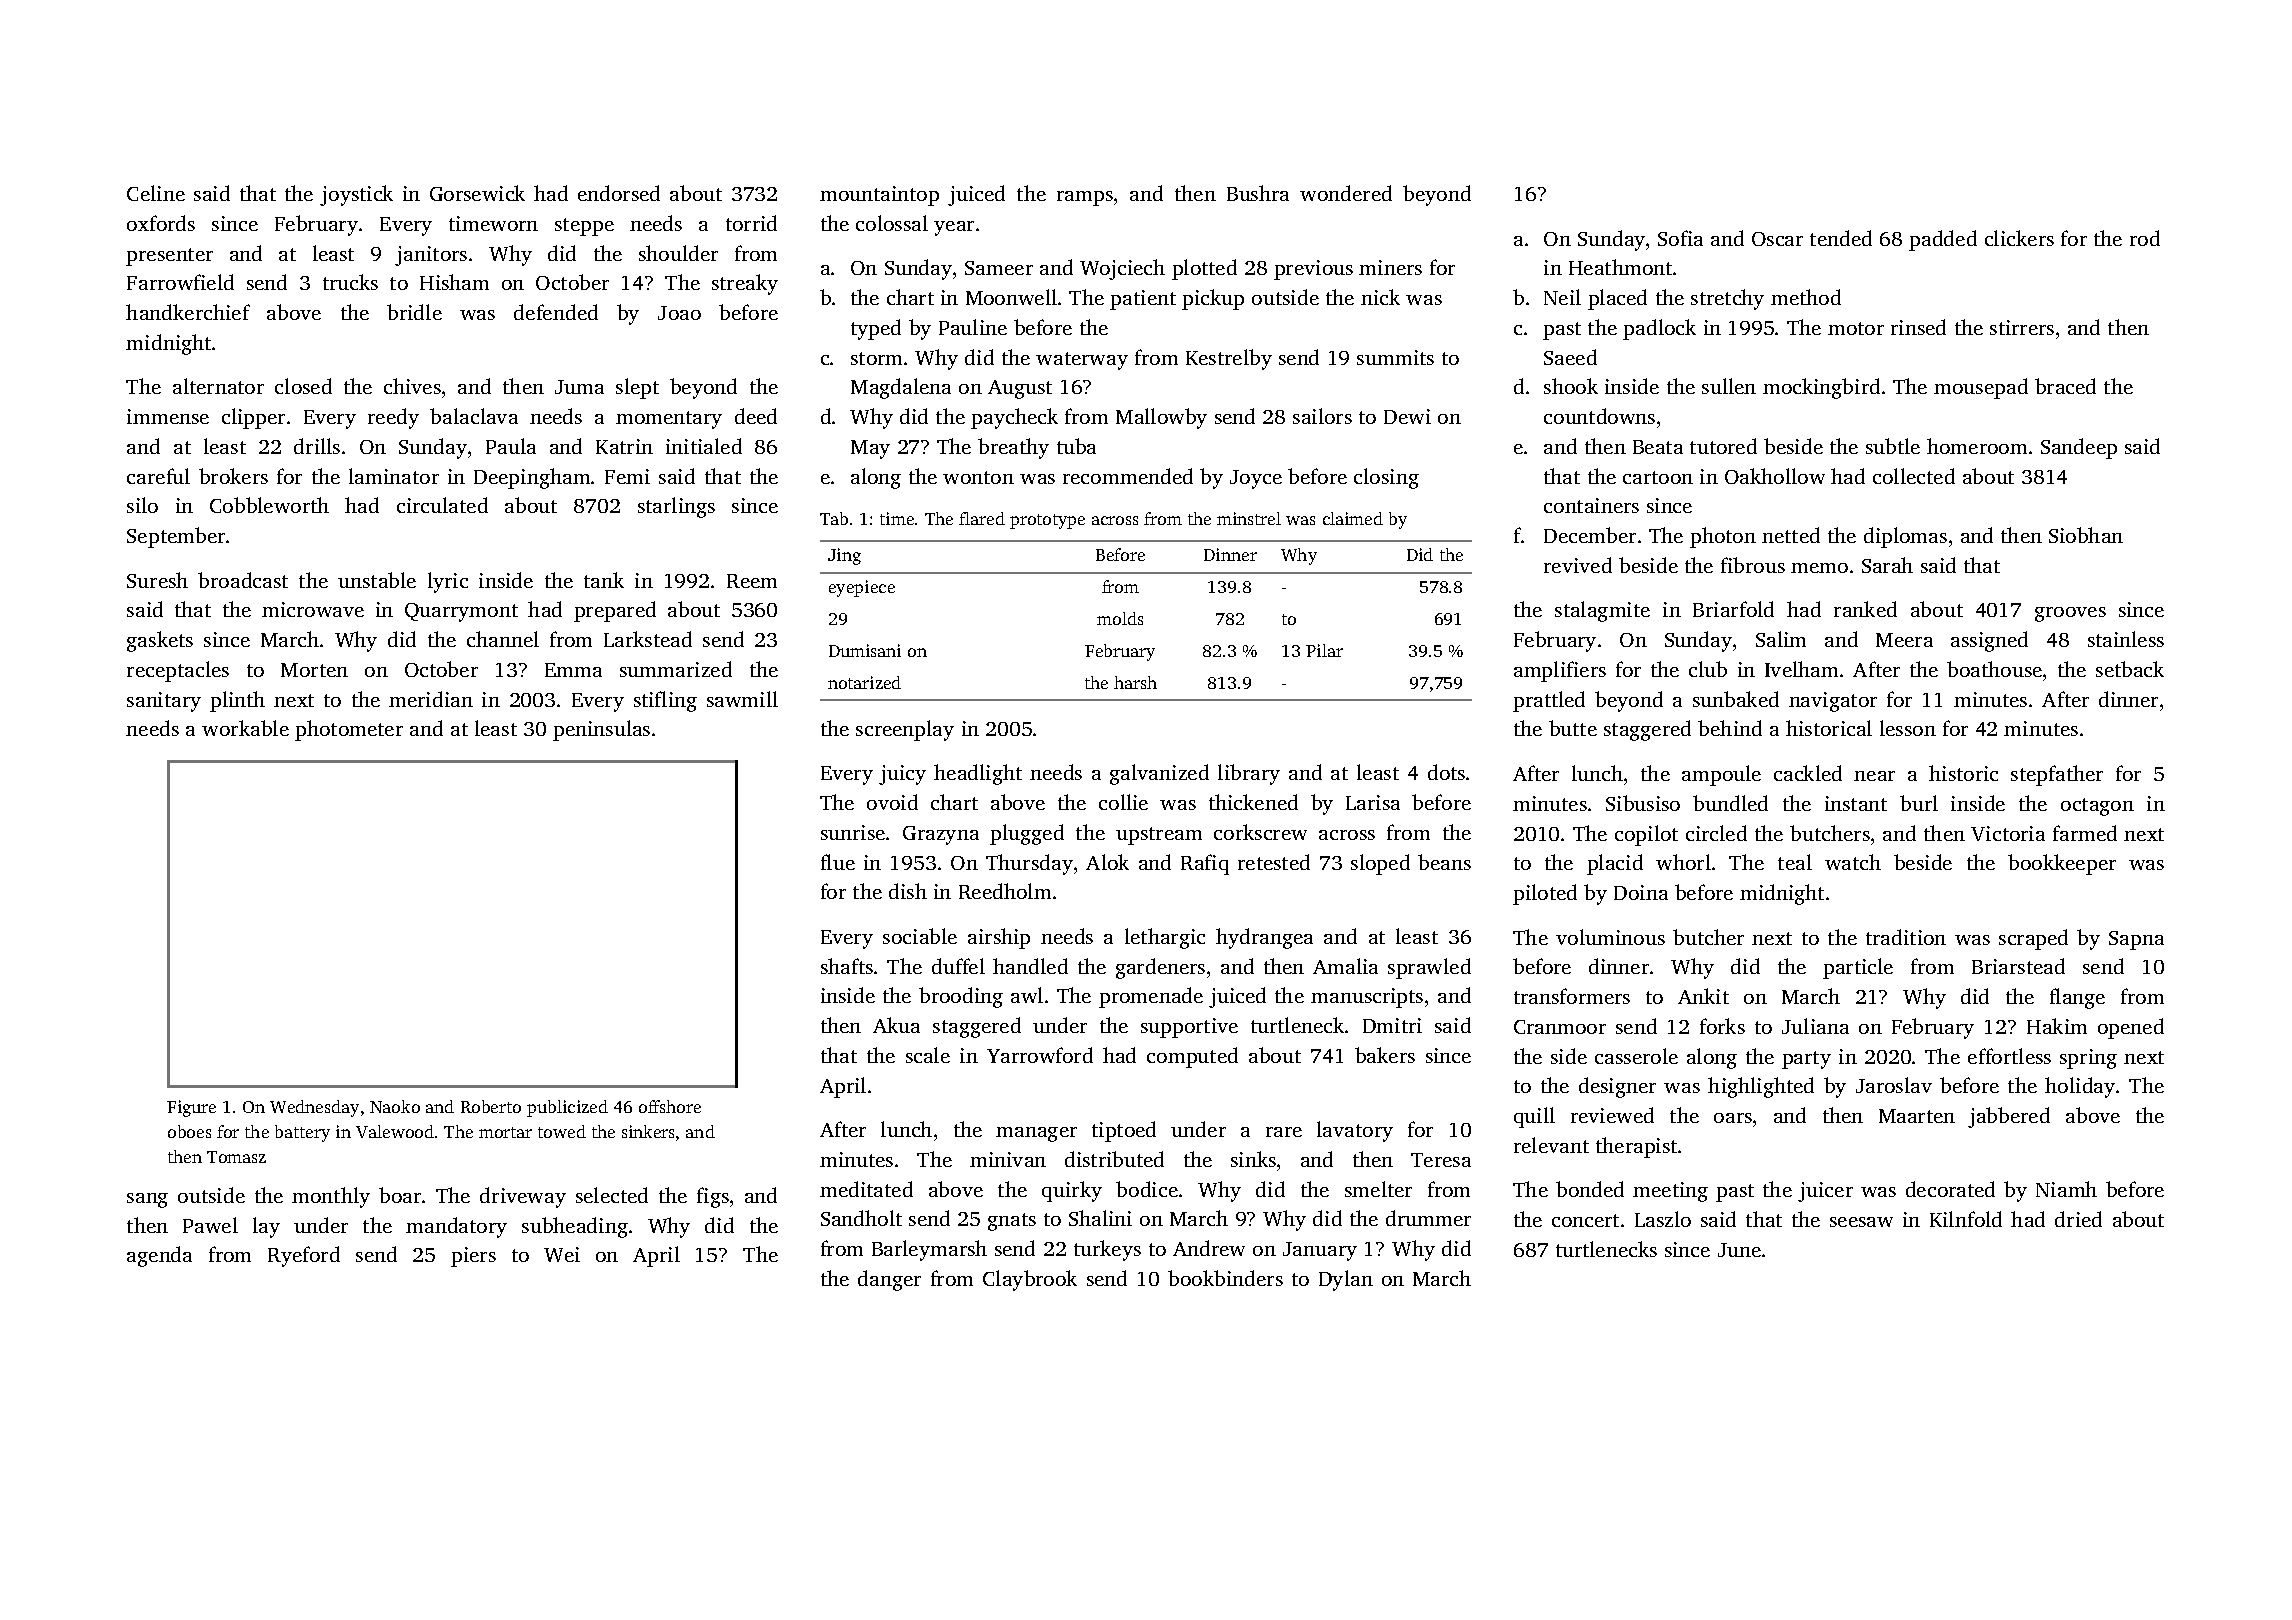  Describe the element at coordinates (1739, 1250) in the image. I see `June` at that location.
